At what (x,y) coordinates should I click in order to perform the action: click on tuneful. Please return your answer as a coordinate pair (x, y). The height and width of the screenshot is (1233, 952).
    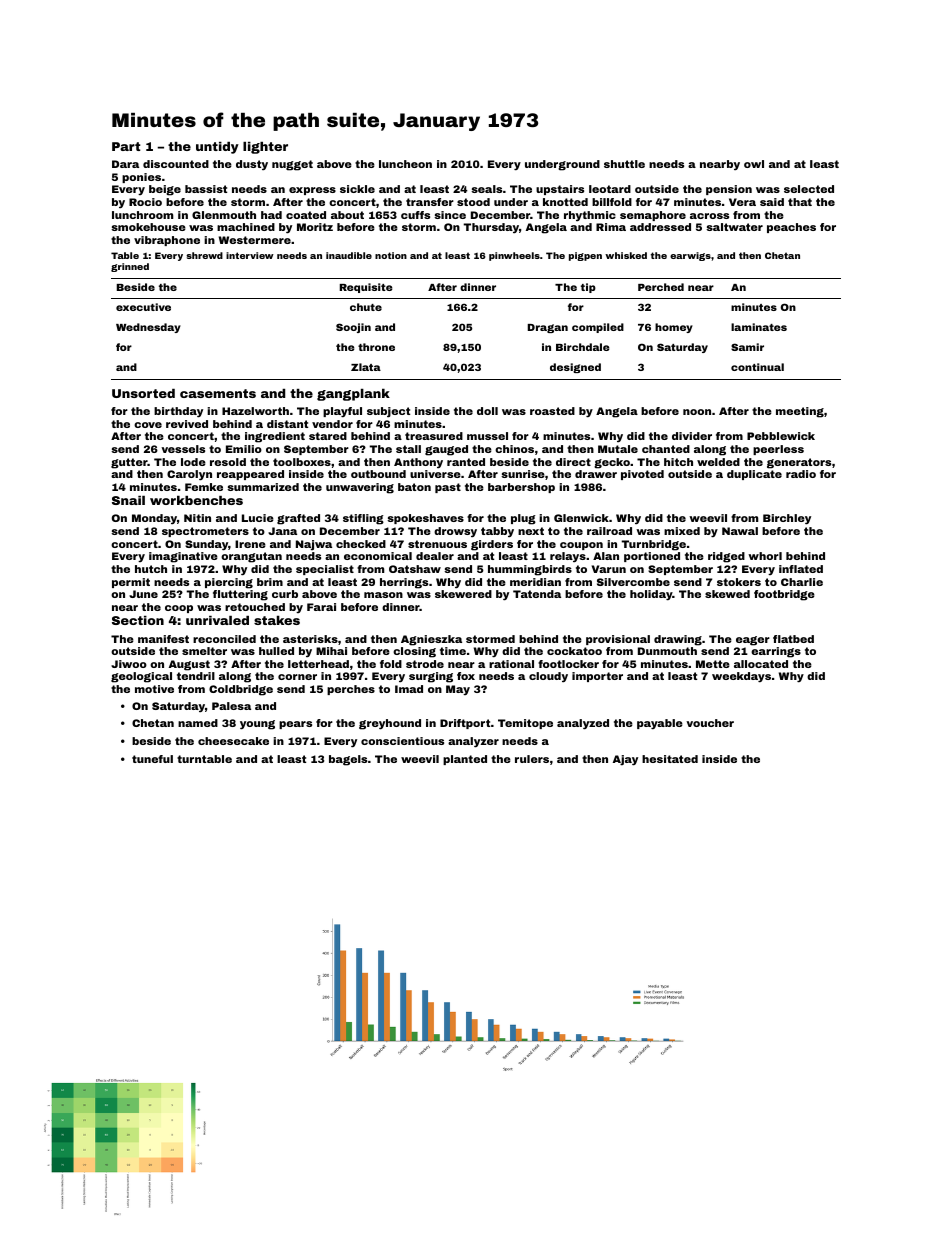
    Looking at the image, I should click on (152, 759).
